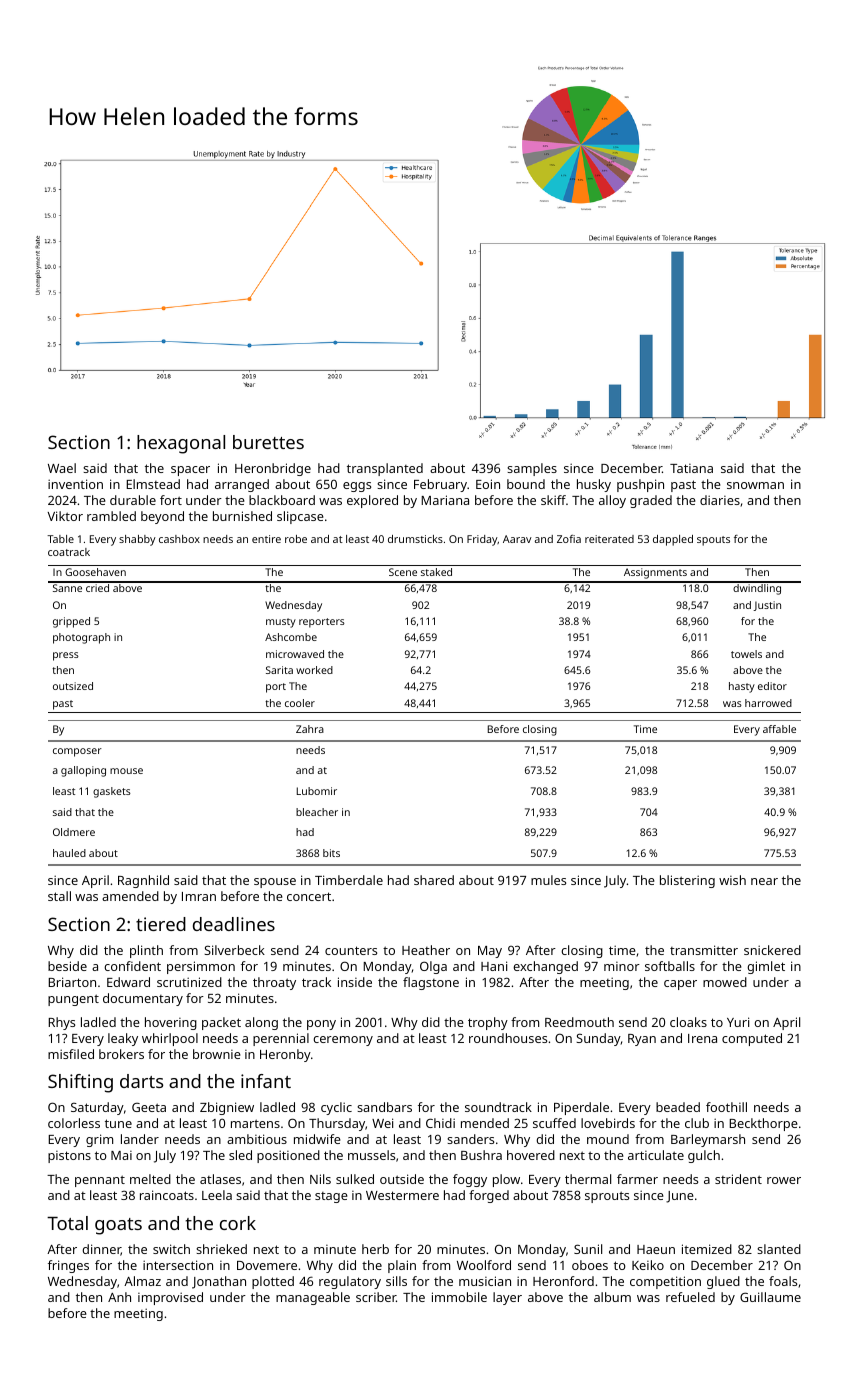 The image size is (849, 1400). What do you see at coordinates (69, 1157) in the page?
I see `pistons` at bounding box center [69, 1157].
